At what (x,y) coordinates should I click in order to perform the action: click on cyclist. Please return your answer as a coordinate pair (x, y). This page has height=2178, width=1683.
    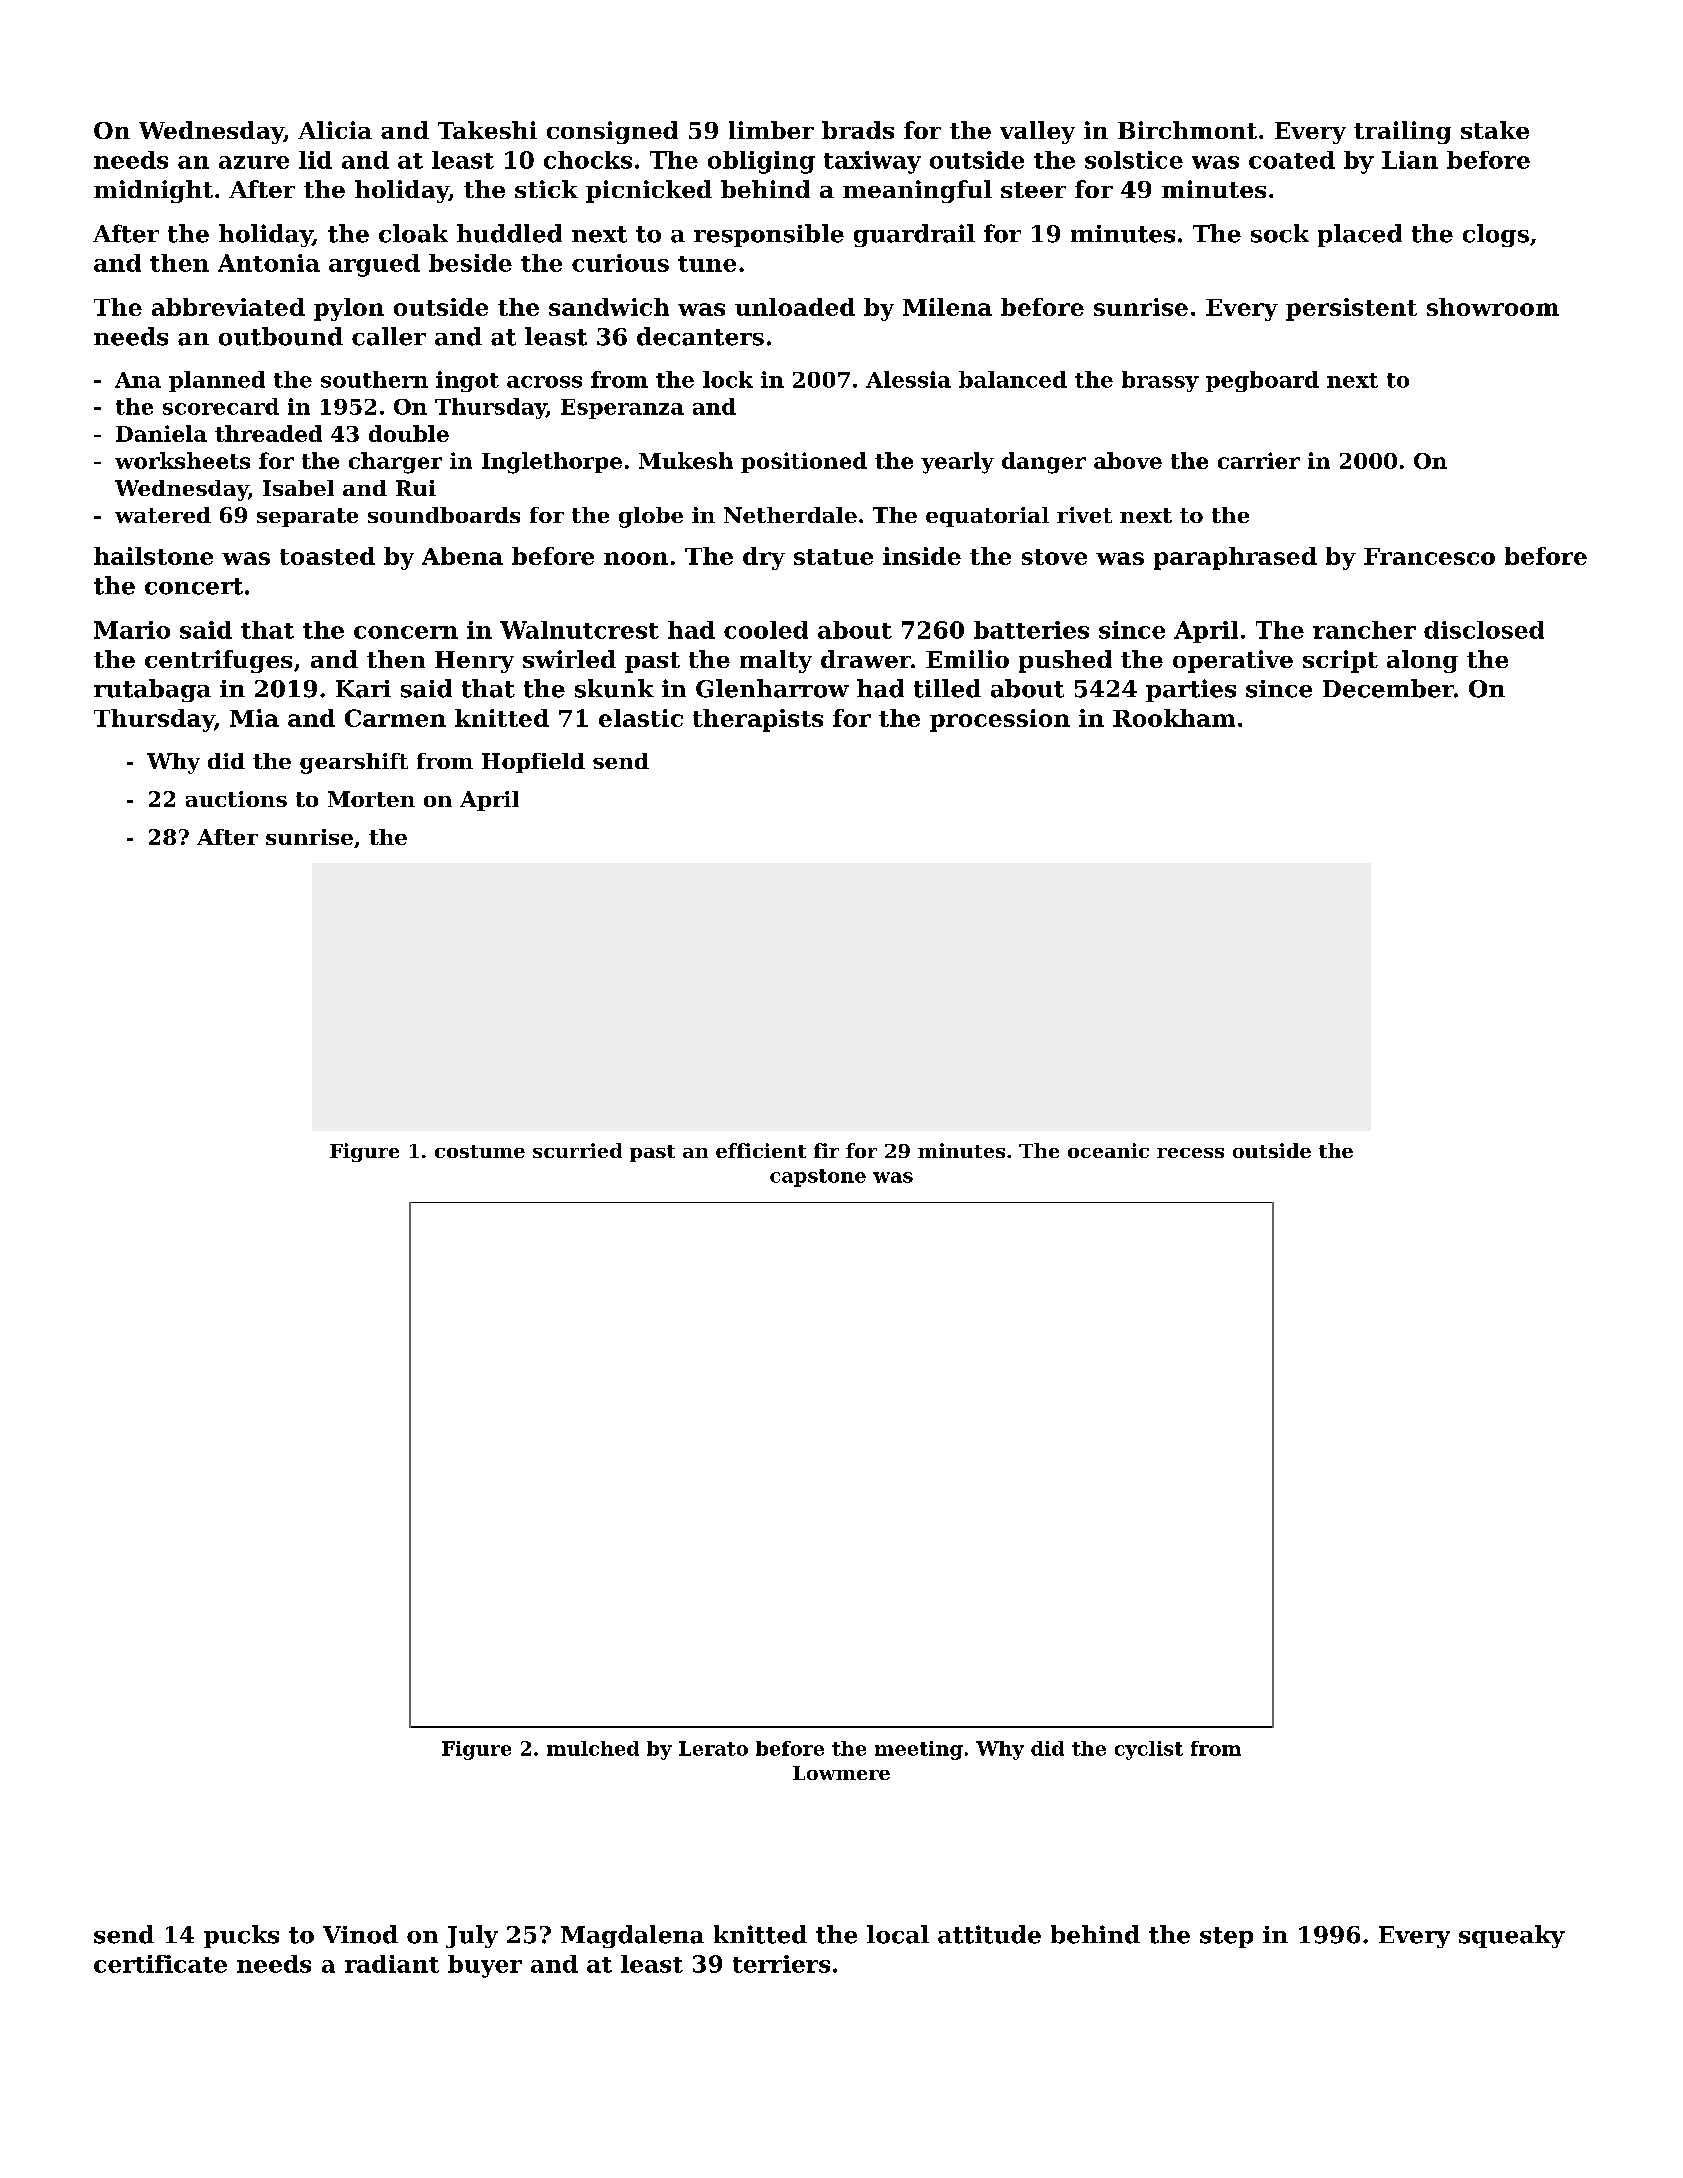
    Looking at the image, I should click on (1149, 1750).
